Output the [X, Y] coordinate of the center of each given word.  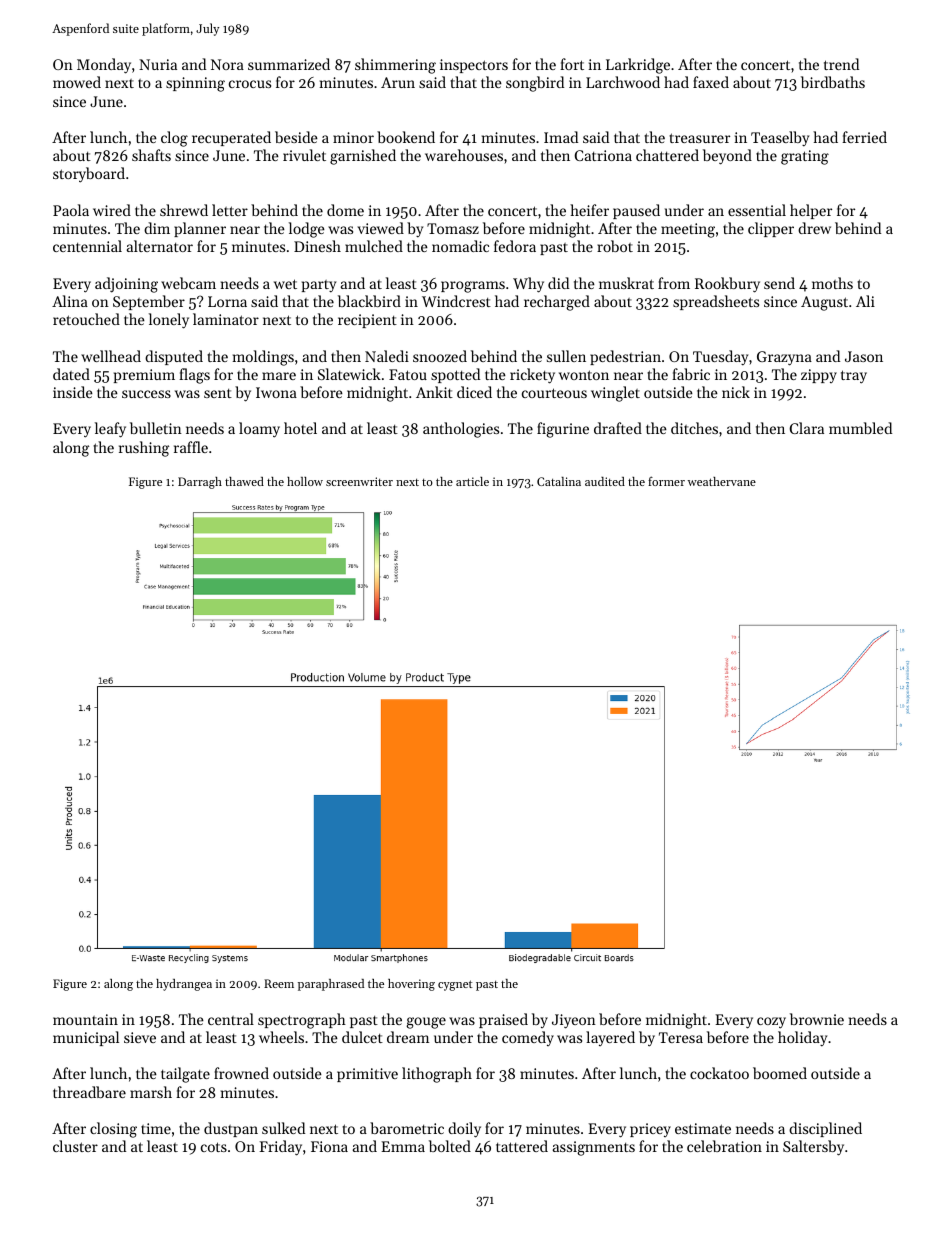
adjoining [126, 285]
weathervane [722, 481]
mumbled [860, 428]
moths [832, 283]
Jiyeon [574, 1021]
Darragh [200, 483]
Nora [227, 64]
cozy [771, 1023]
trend [841, 64]
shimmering [395, 66]
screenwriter [359, 481]
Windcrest [456, 301]
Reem [279, 983]
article [472, 481]
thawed [244, 481]
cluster [75, 1146]
